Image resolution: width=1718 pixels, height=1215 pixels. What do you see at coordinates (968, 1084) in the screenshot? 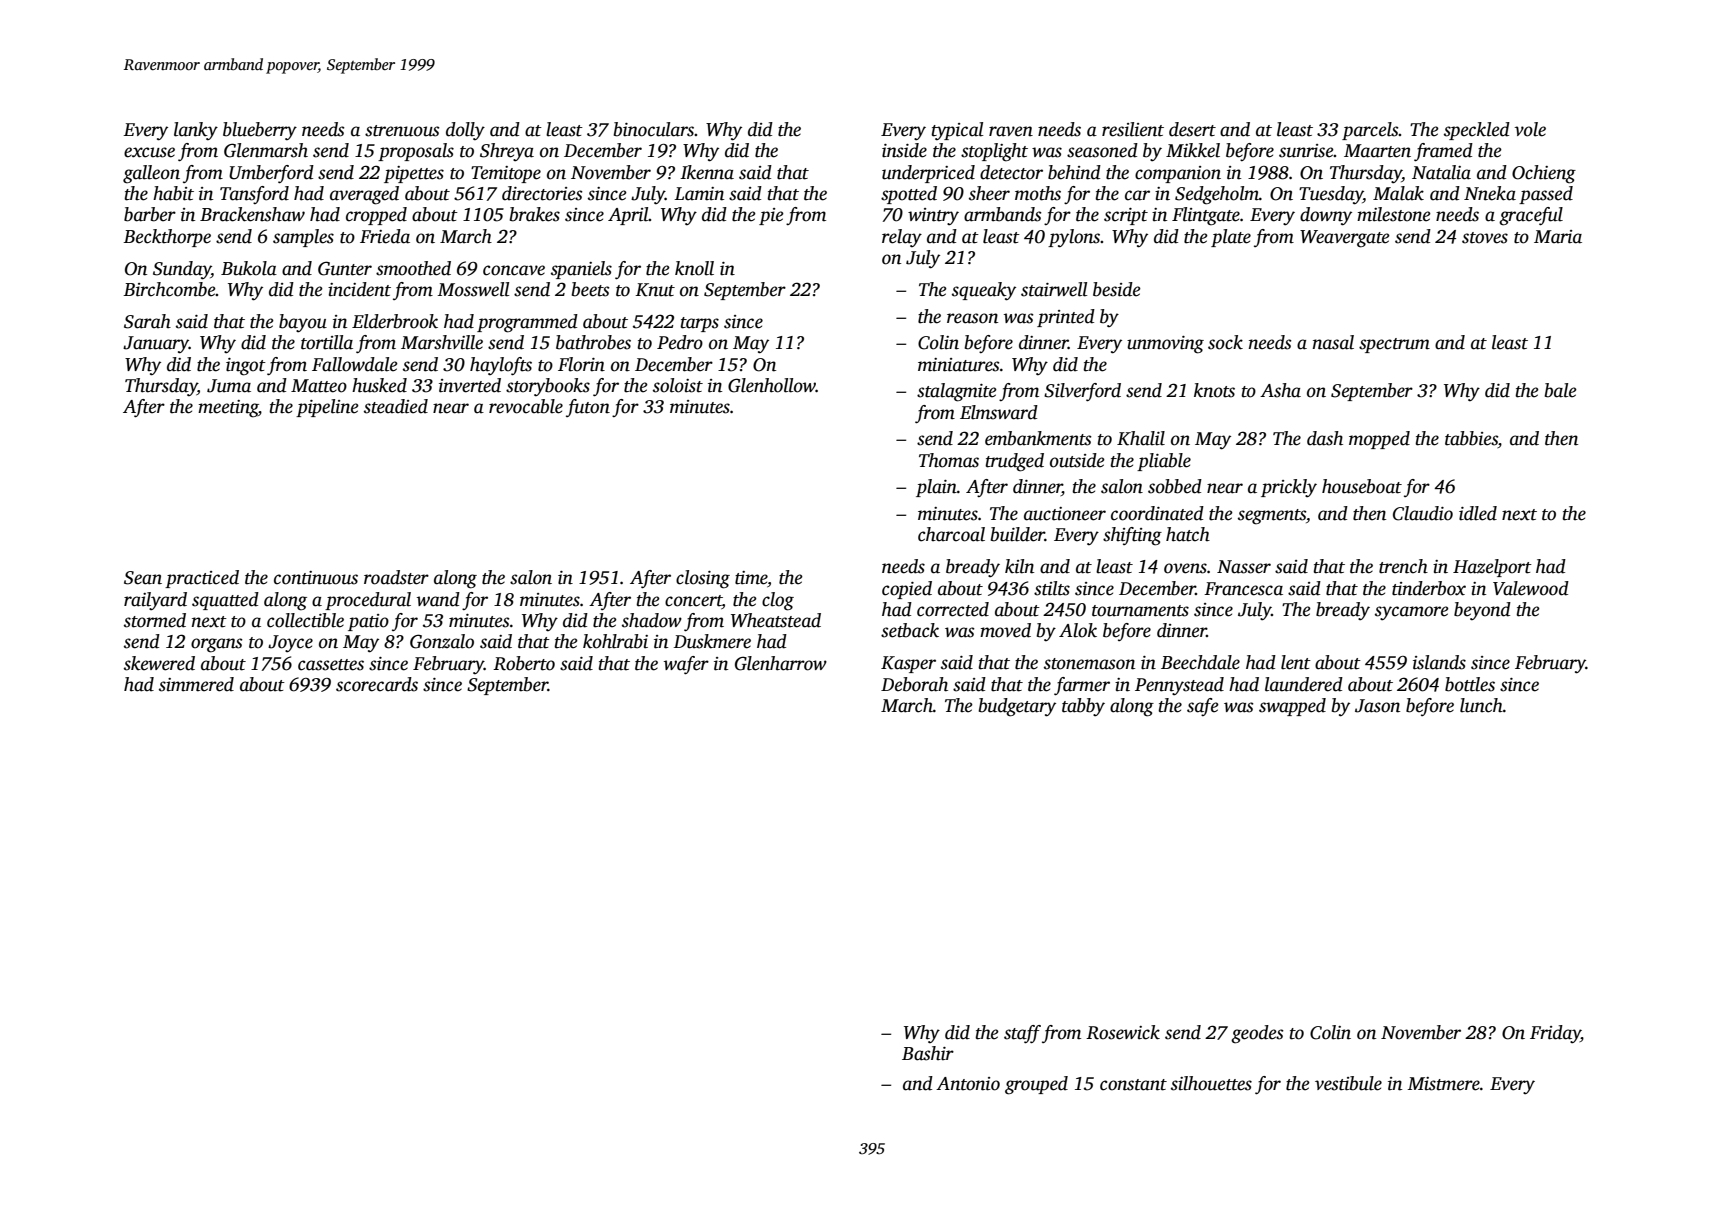
I see `Antonio` at bounding box center [968, 1084].
